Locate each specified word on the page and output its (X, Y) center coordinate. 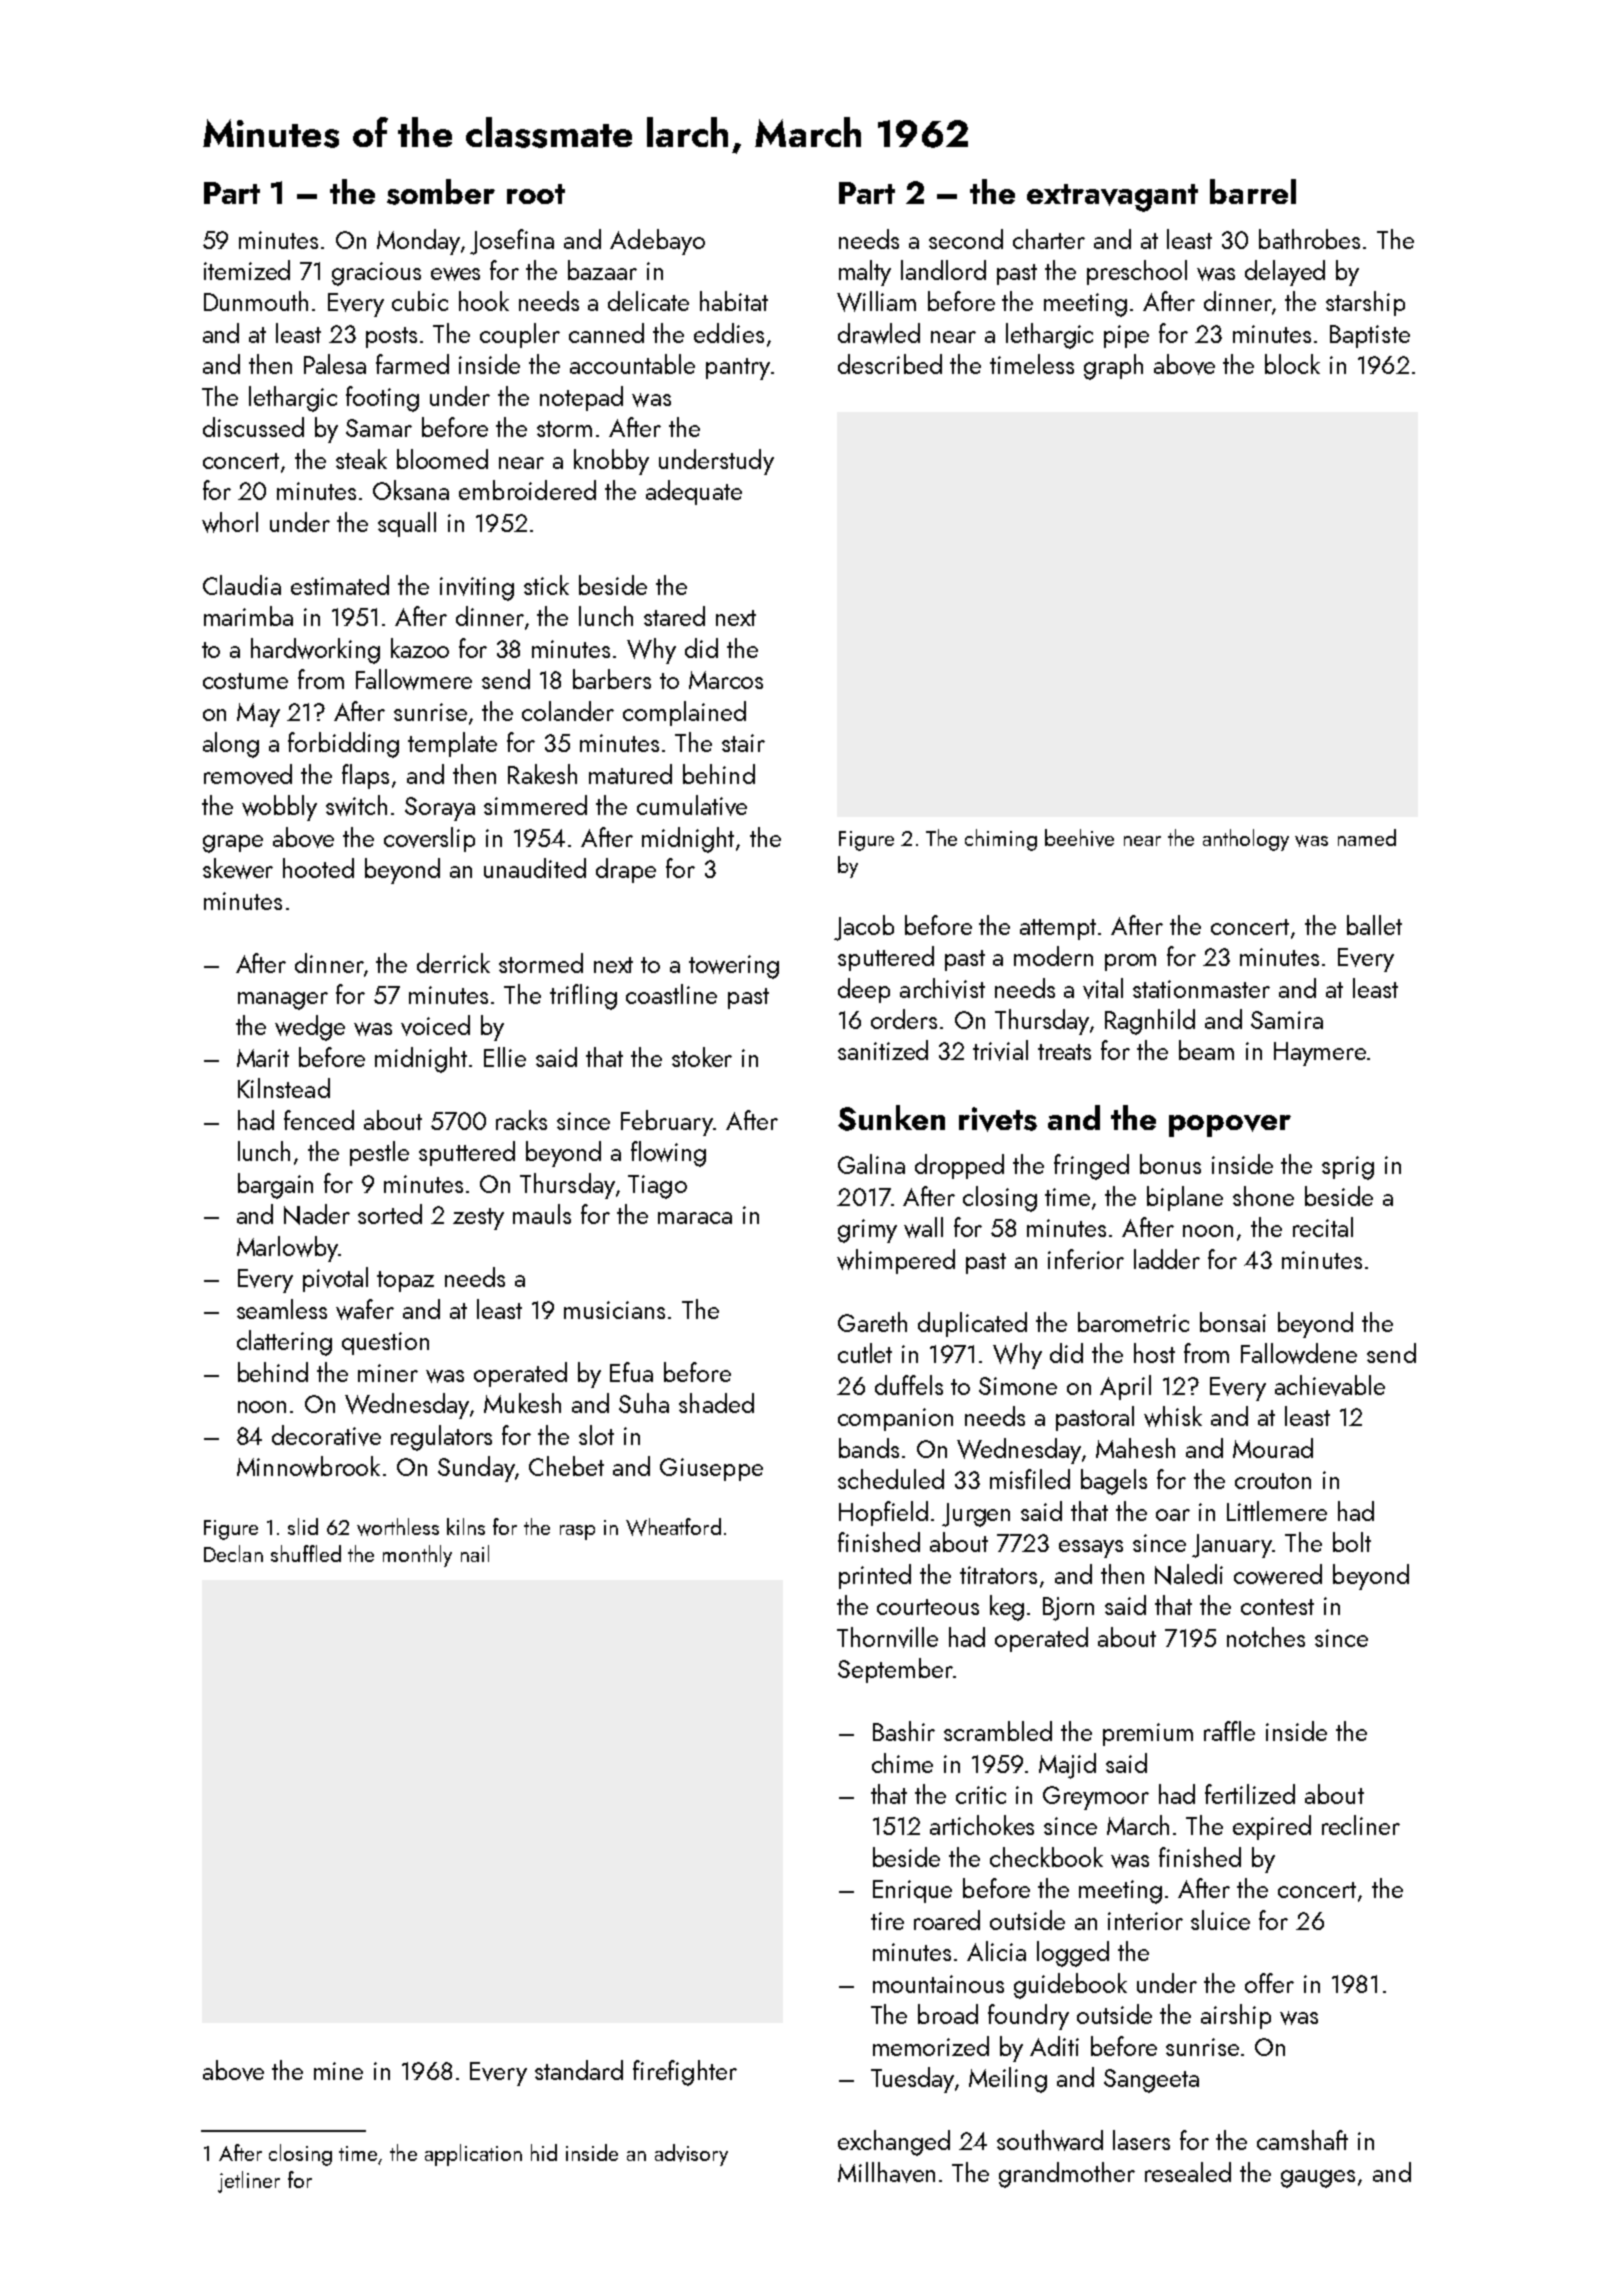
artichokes (982, 1825)
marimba (248, 616)
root (536, 194)
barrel (1253, 191)
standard (579, 2070)
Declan (233, 1553)
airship (1236, 2016)
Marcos (726, 680)
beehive (1079, 838)
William (876, 301)
